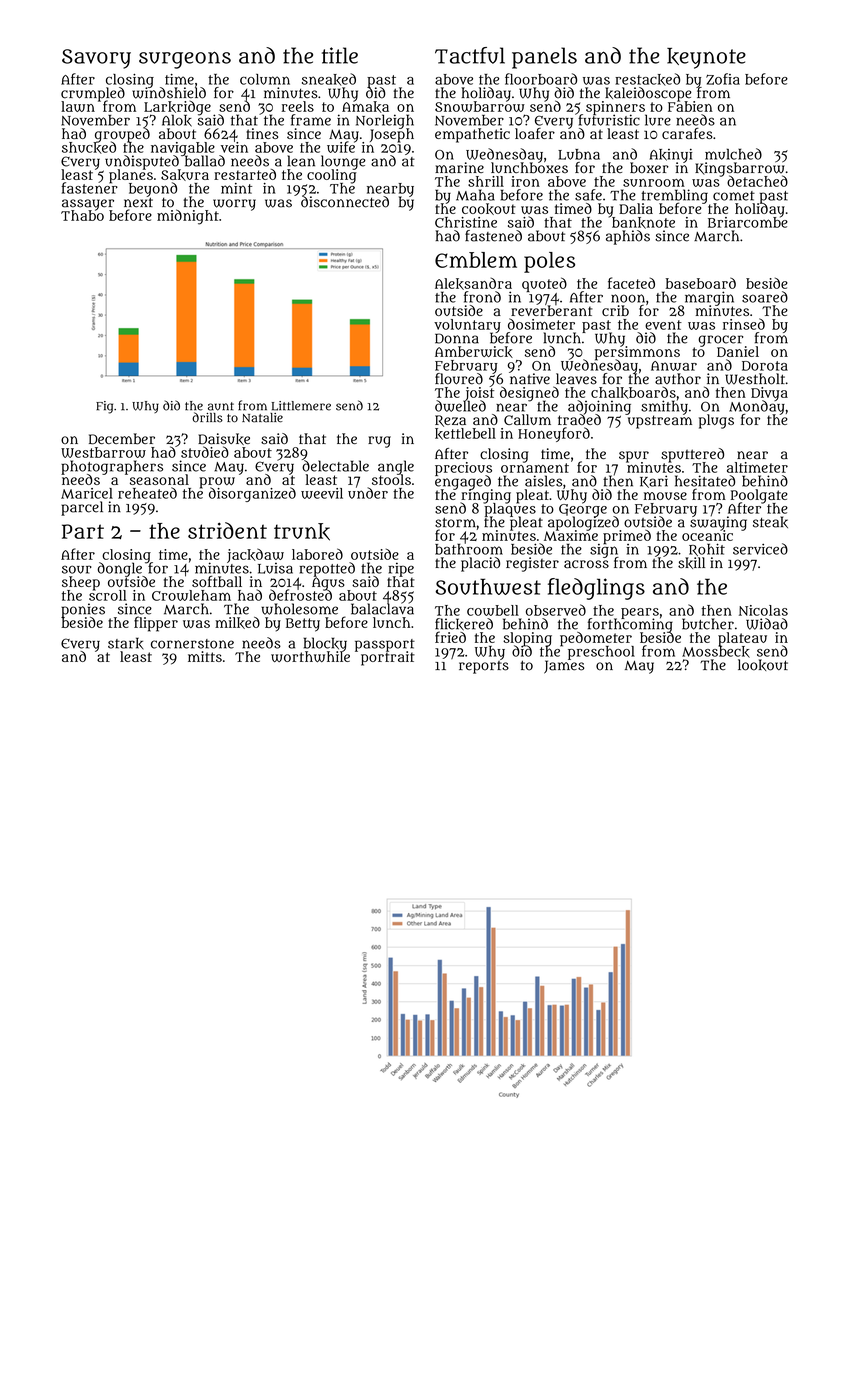  What do you see at coordinates (740, 169) in the image?
I see `Kingsbarrow` at bounding box center [740, 169].
